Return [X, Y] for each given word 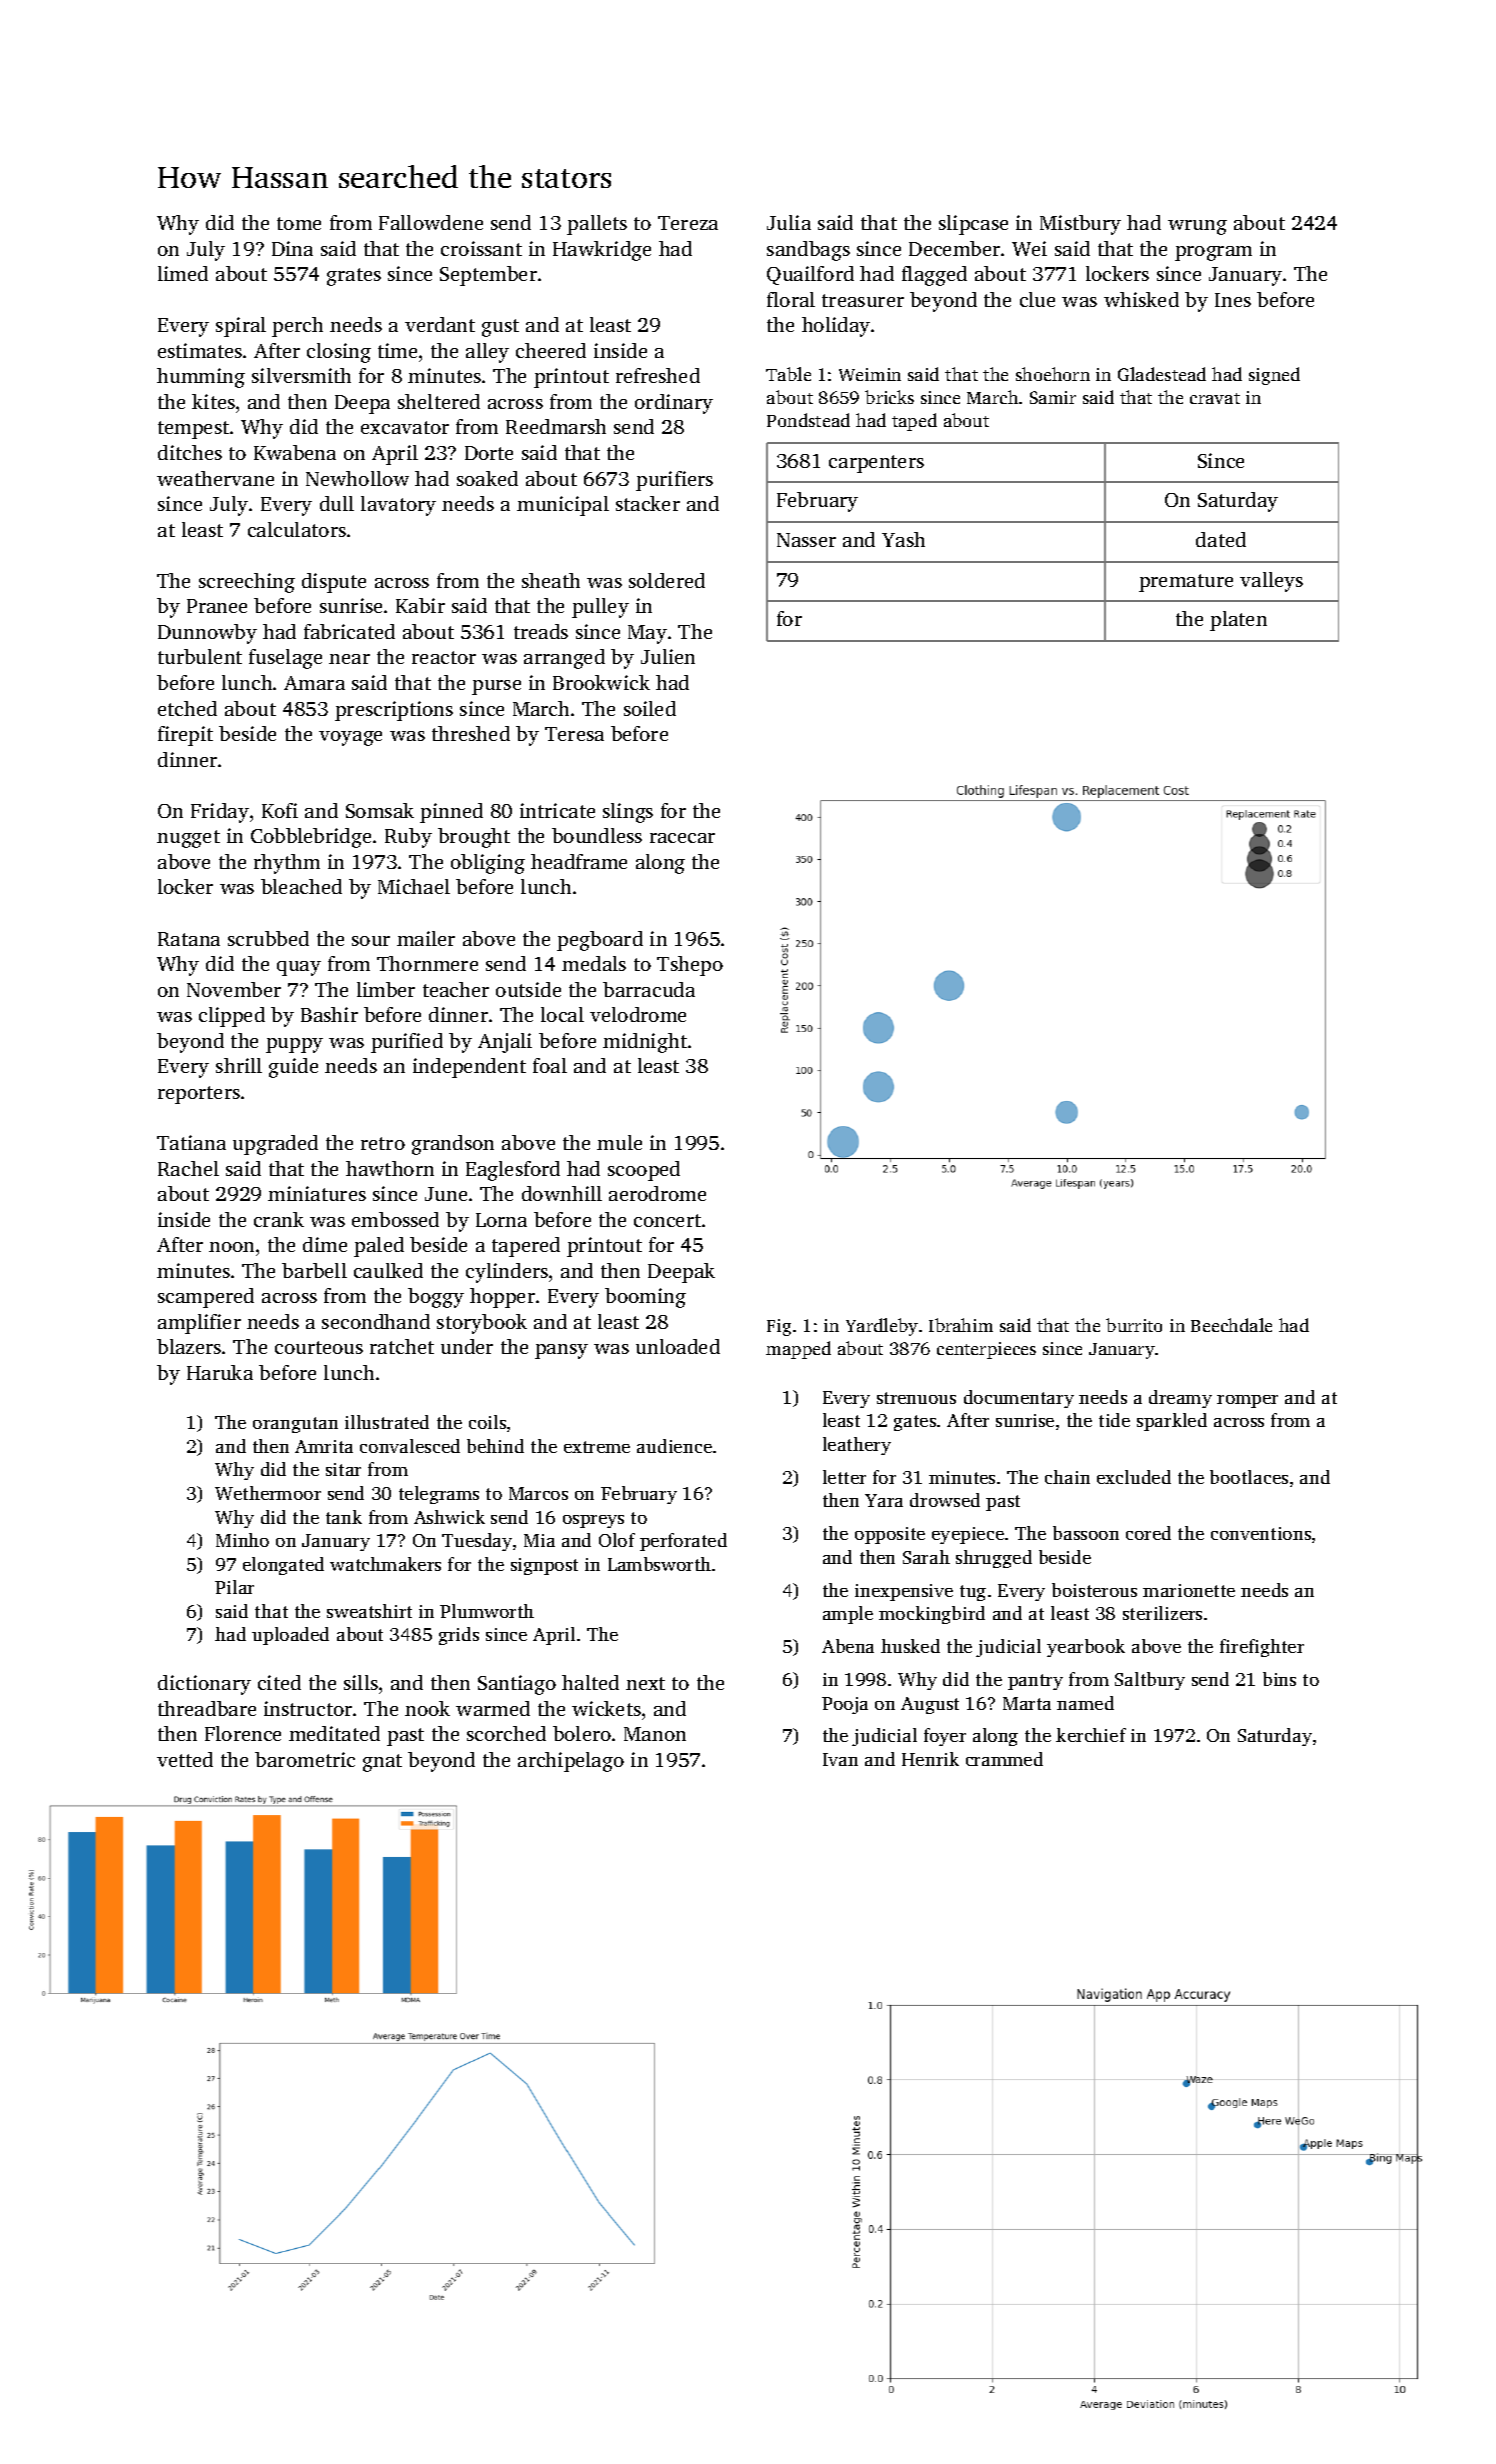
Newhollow [357, 478]
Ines [1233, 300]
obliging [488, 864]
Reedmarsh [556, 426]
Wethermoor [268, 1493]
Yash [903, 539]
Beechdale [1231, 1325]
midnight [645, 1043]
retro [383, 1143]
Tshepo [690, 966]
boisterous [1094, 1590]
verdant [440, 324]
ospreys [593, 1521]
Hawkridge [602, 251]
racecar [682, 838]
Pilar [234, 1587]
